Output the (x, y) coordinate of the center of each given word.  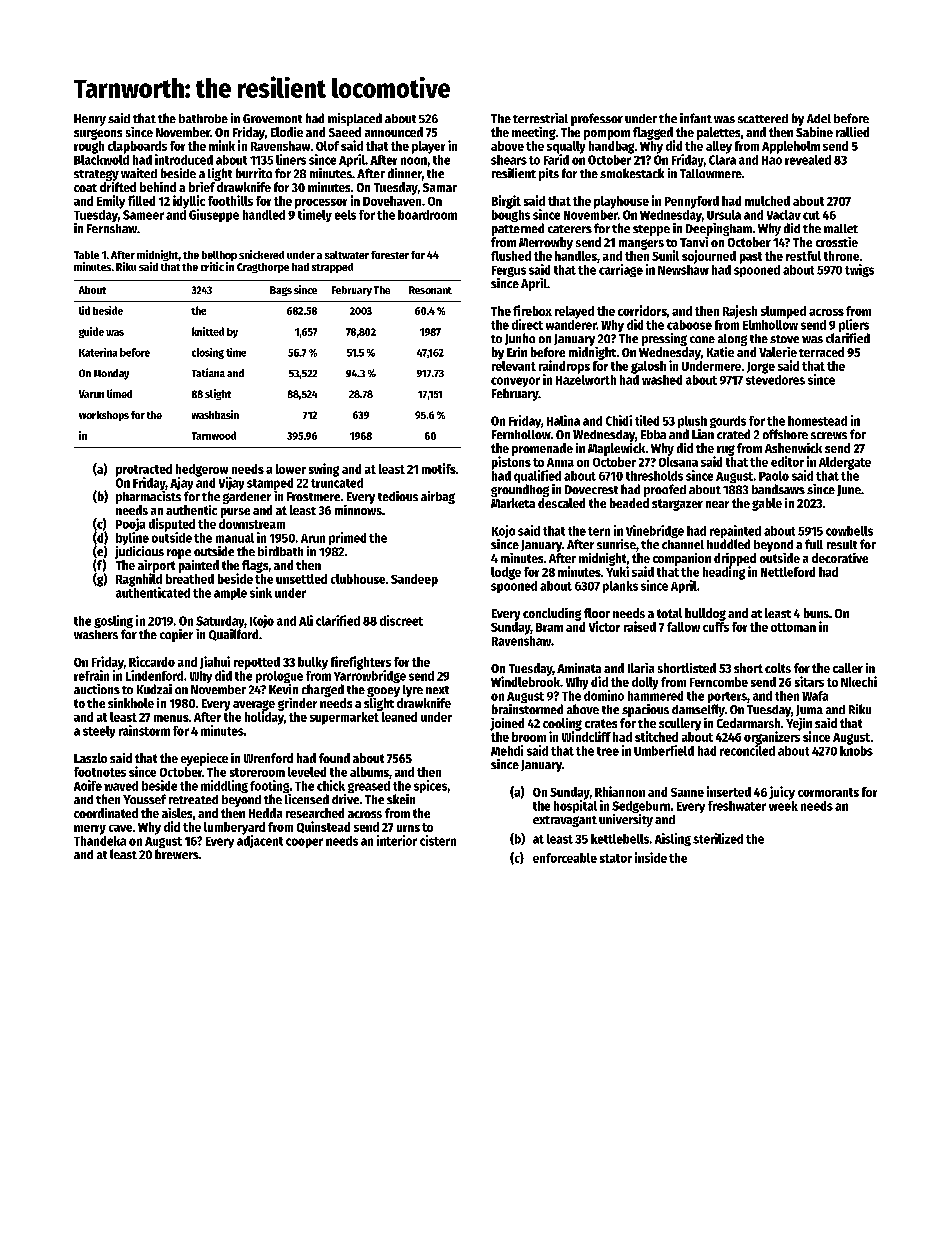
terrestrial (540, 118)
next (437, 690)
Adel (819, 118)
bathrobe (203, 118)
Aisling (673, 839)
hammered (655, 696)
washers (96, 634)
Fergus (509, 271)
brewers (177, 854)
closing (208, 353)
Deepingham (719, 229)
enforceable (565, 858)
